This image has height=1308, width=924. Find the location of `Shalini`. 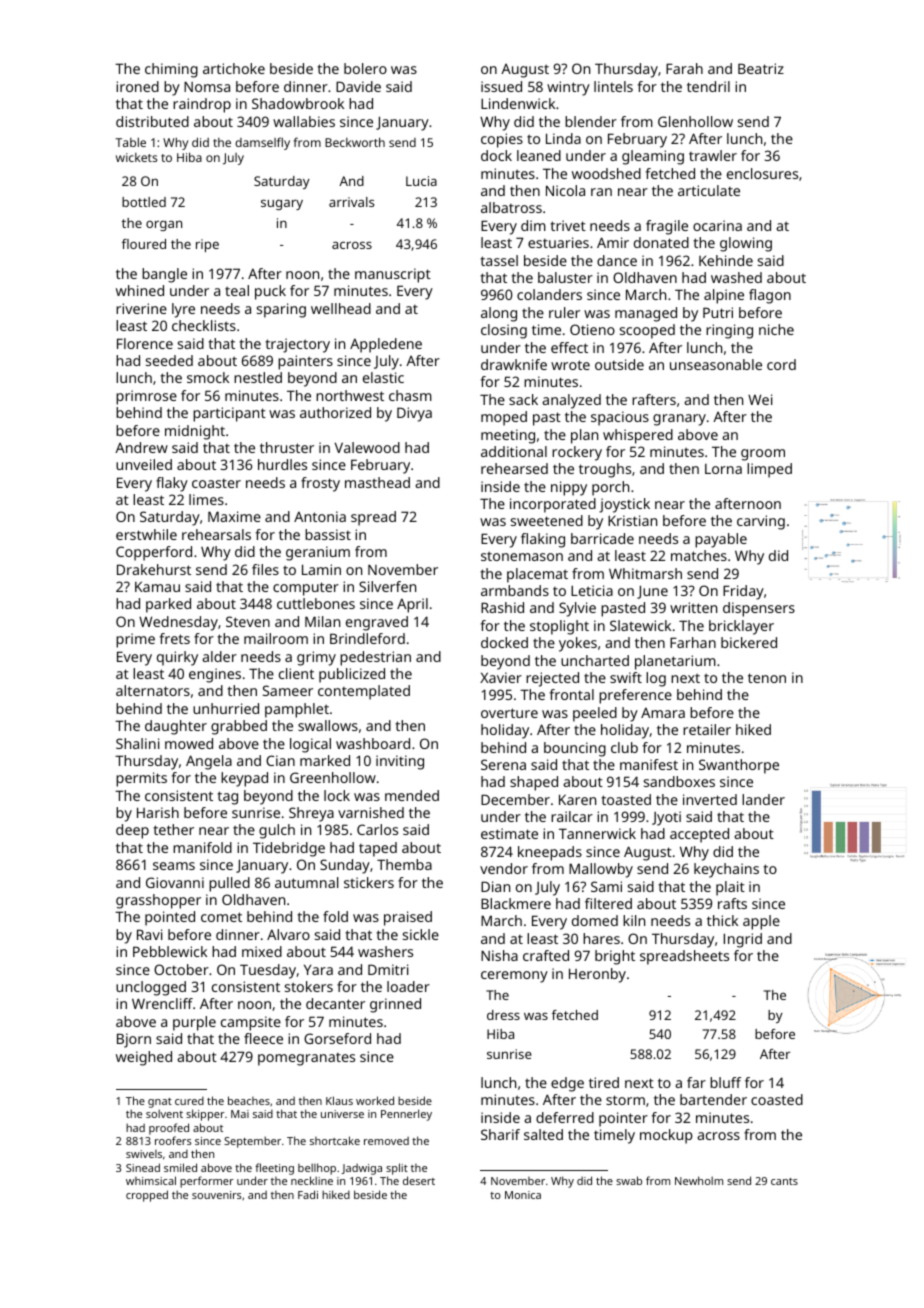

Shalini is located at coordinates (137, 743).
